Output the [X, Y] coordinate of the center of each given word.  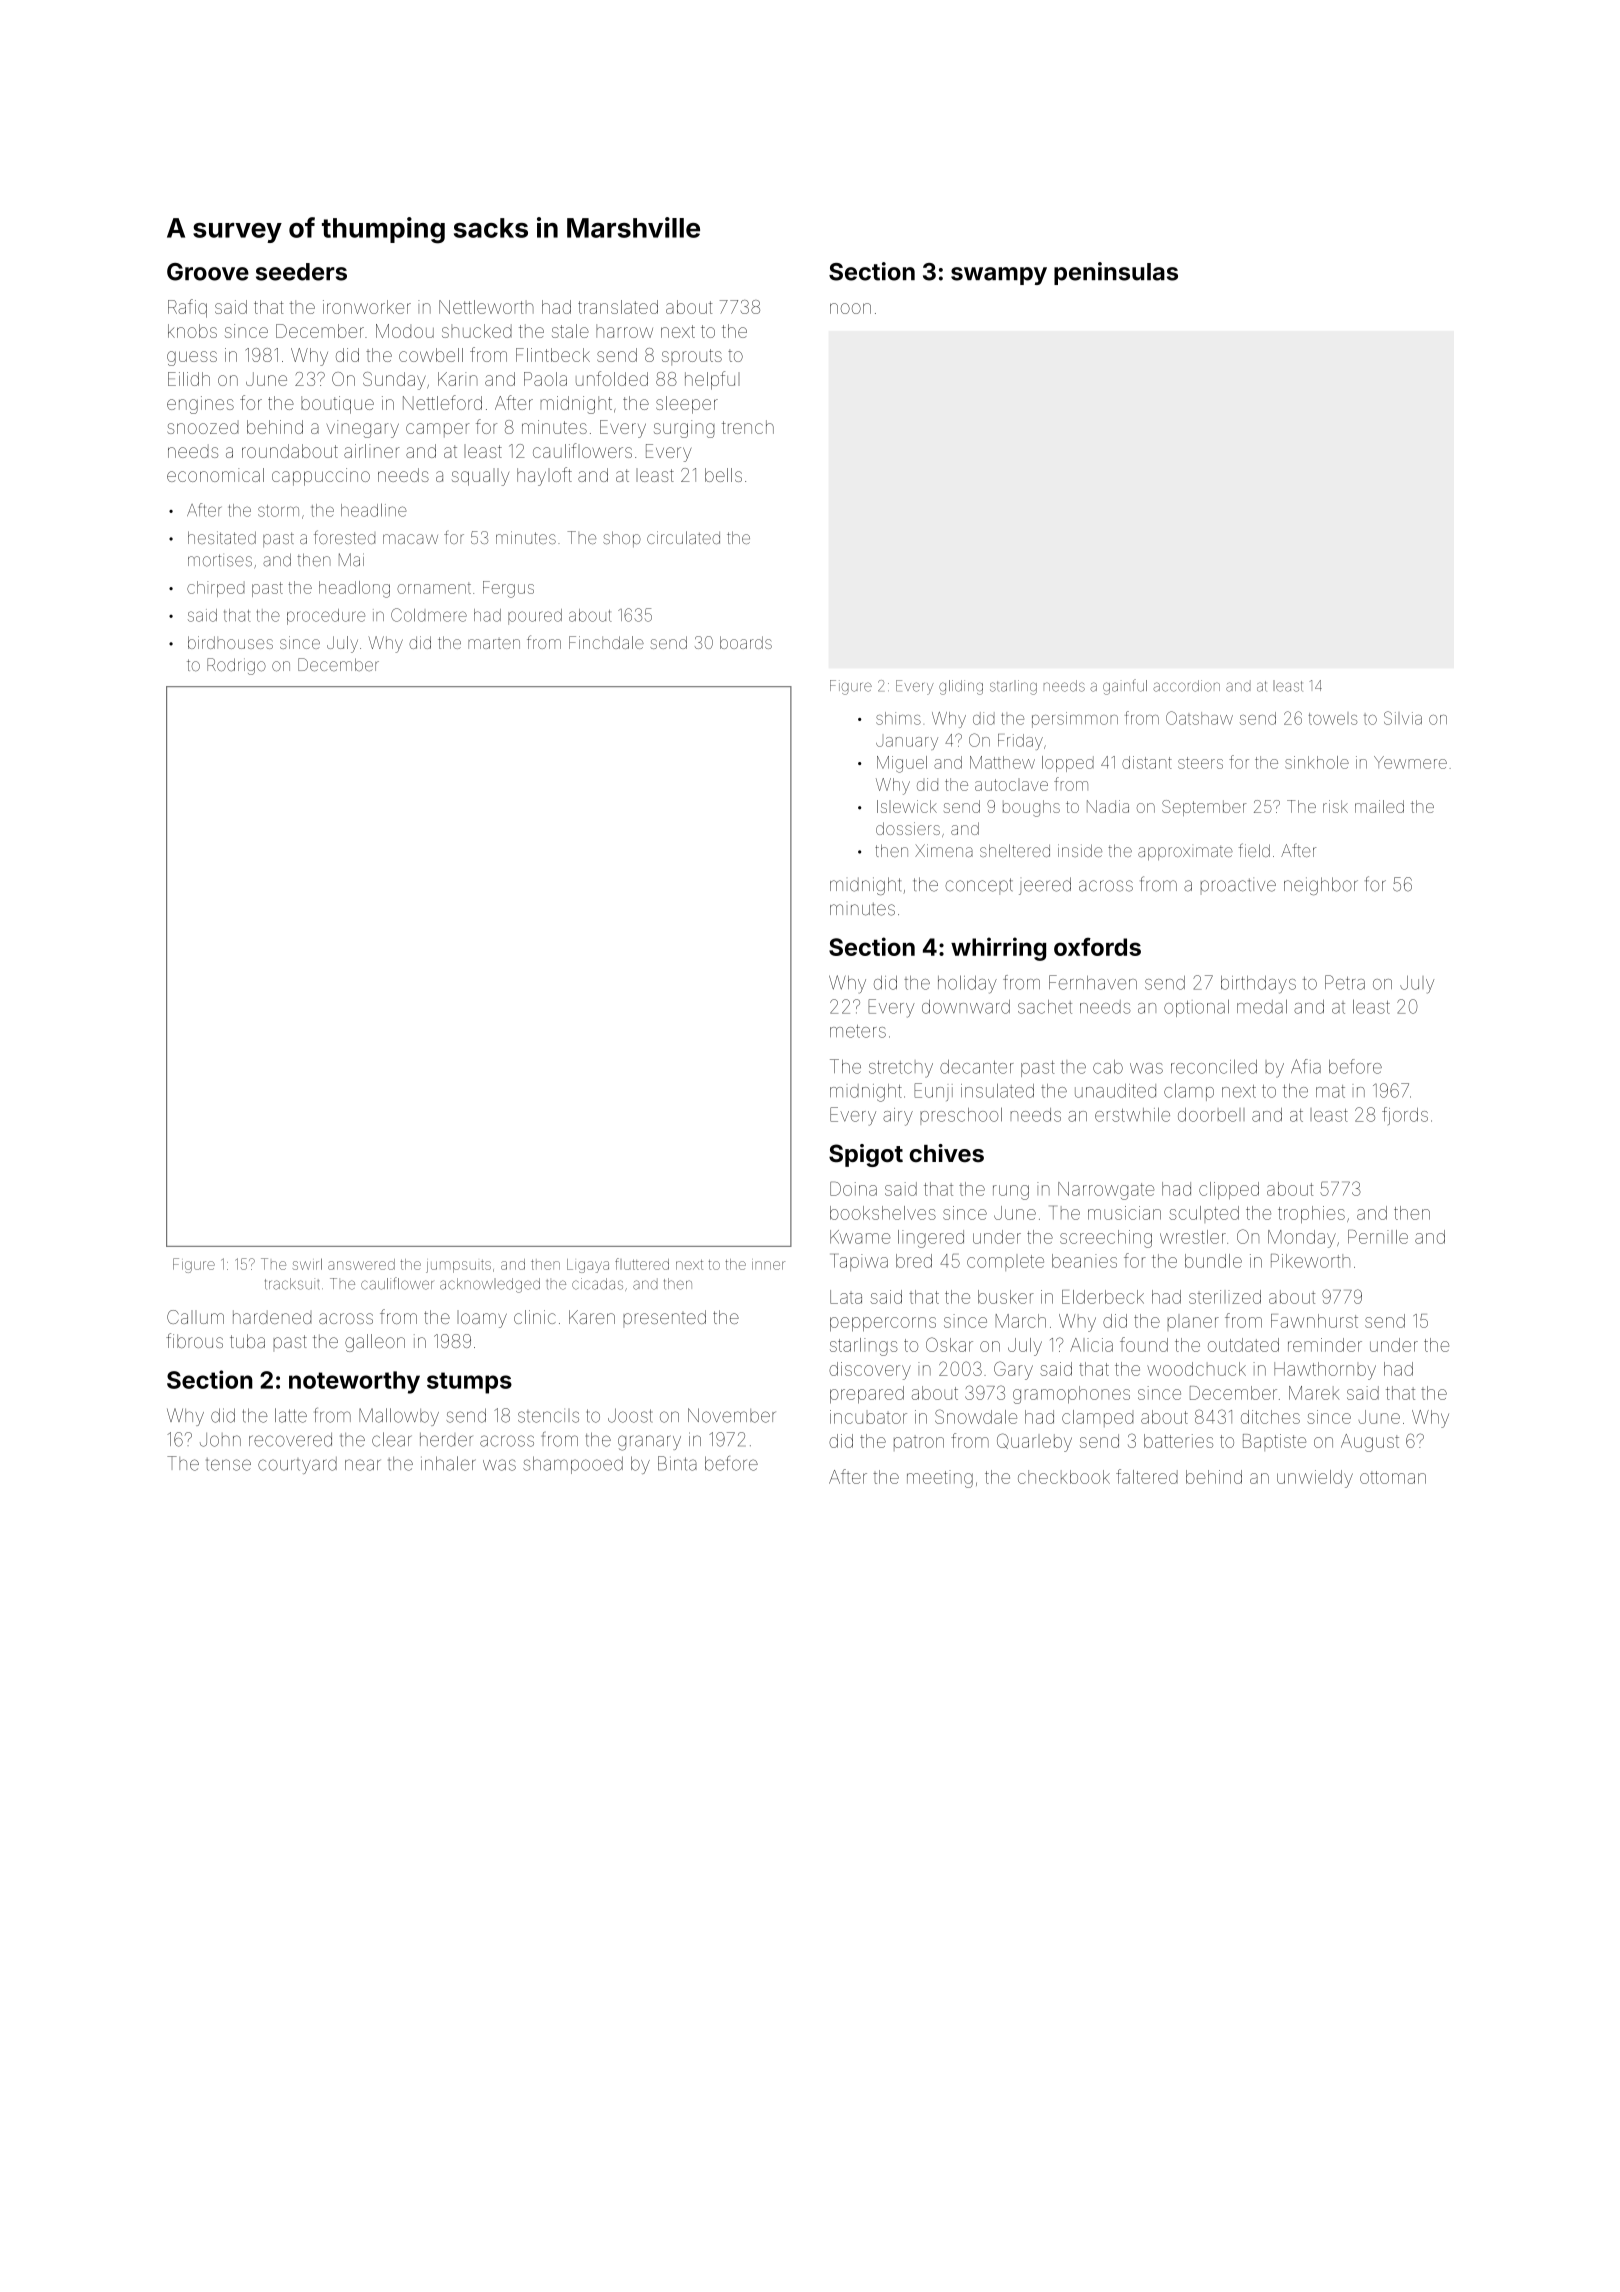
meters [858, 1031]
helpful [712, 380]
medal [1262, 1006]
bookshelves [883, 1213]
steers [1200, 763]
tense [228, 1464]
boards [746, 642]
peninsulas [1116, 273]
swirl [307, 1264]
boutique [337, 405]
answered [361, 1264]
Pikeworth [1310, 1261]
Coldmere [429, 615]
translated [618, 307]
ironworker [367, 307]
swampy [999, 276]
